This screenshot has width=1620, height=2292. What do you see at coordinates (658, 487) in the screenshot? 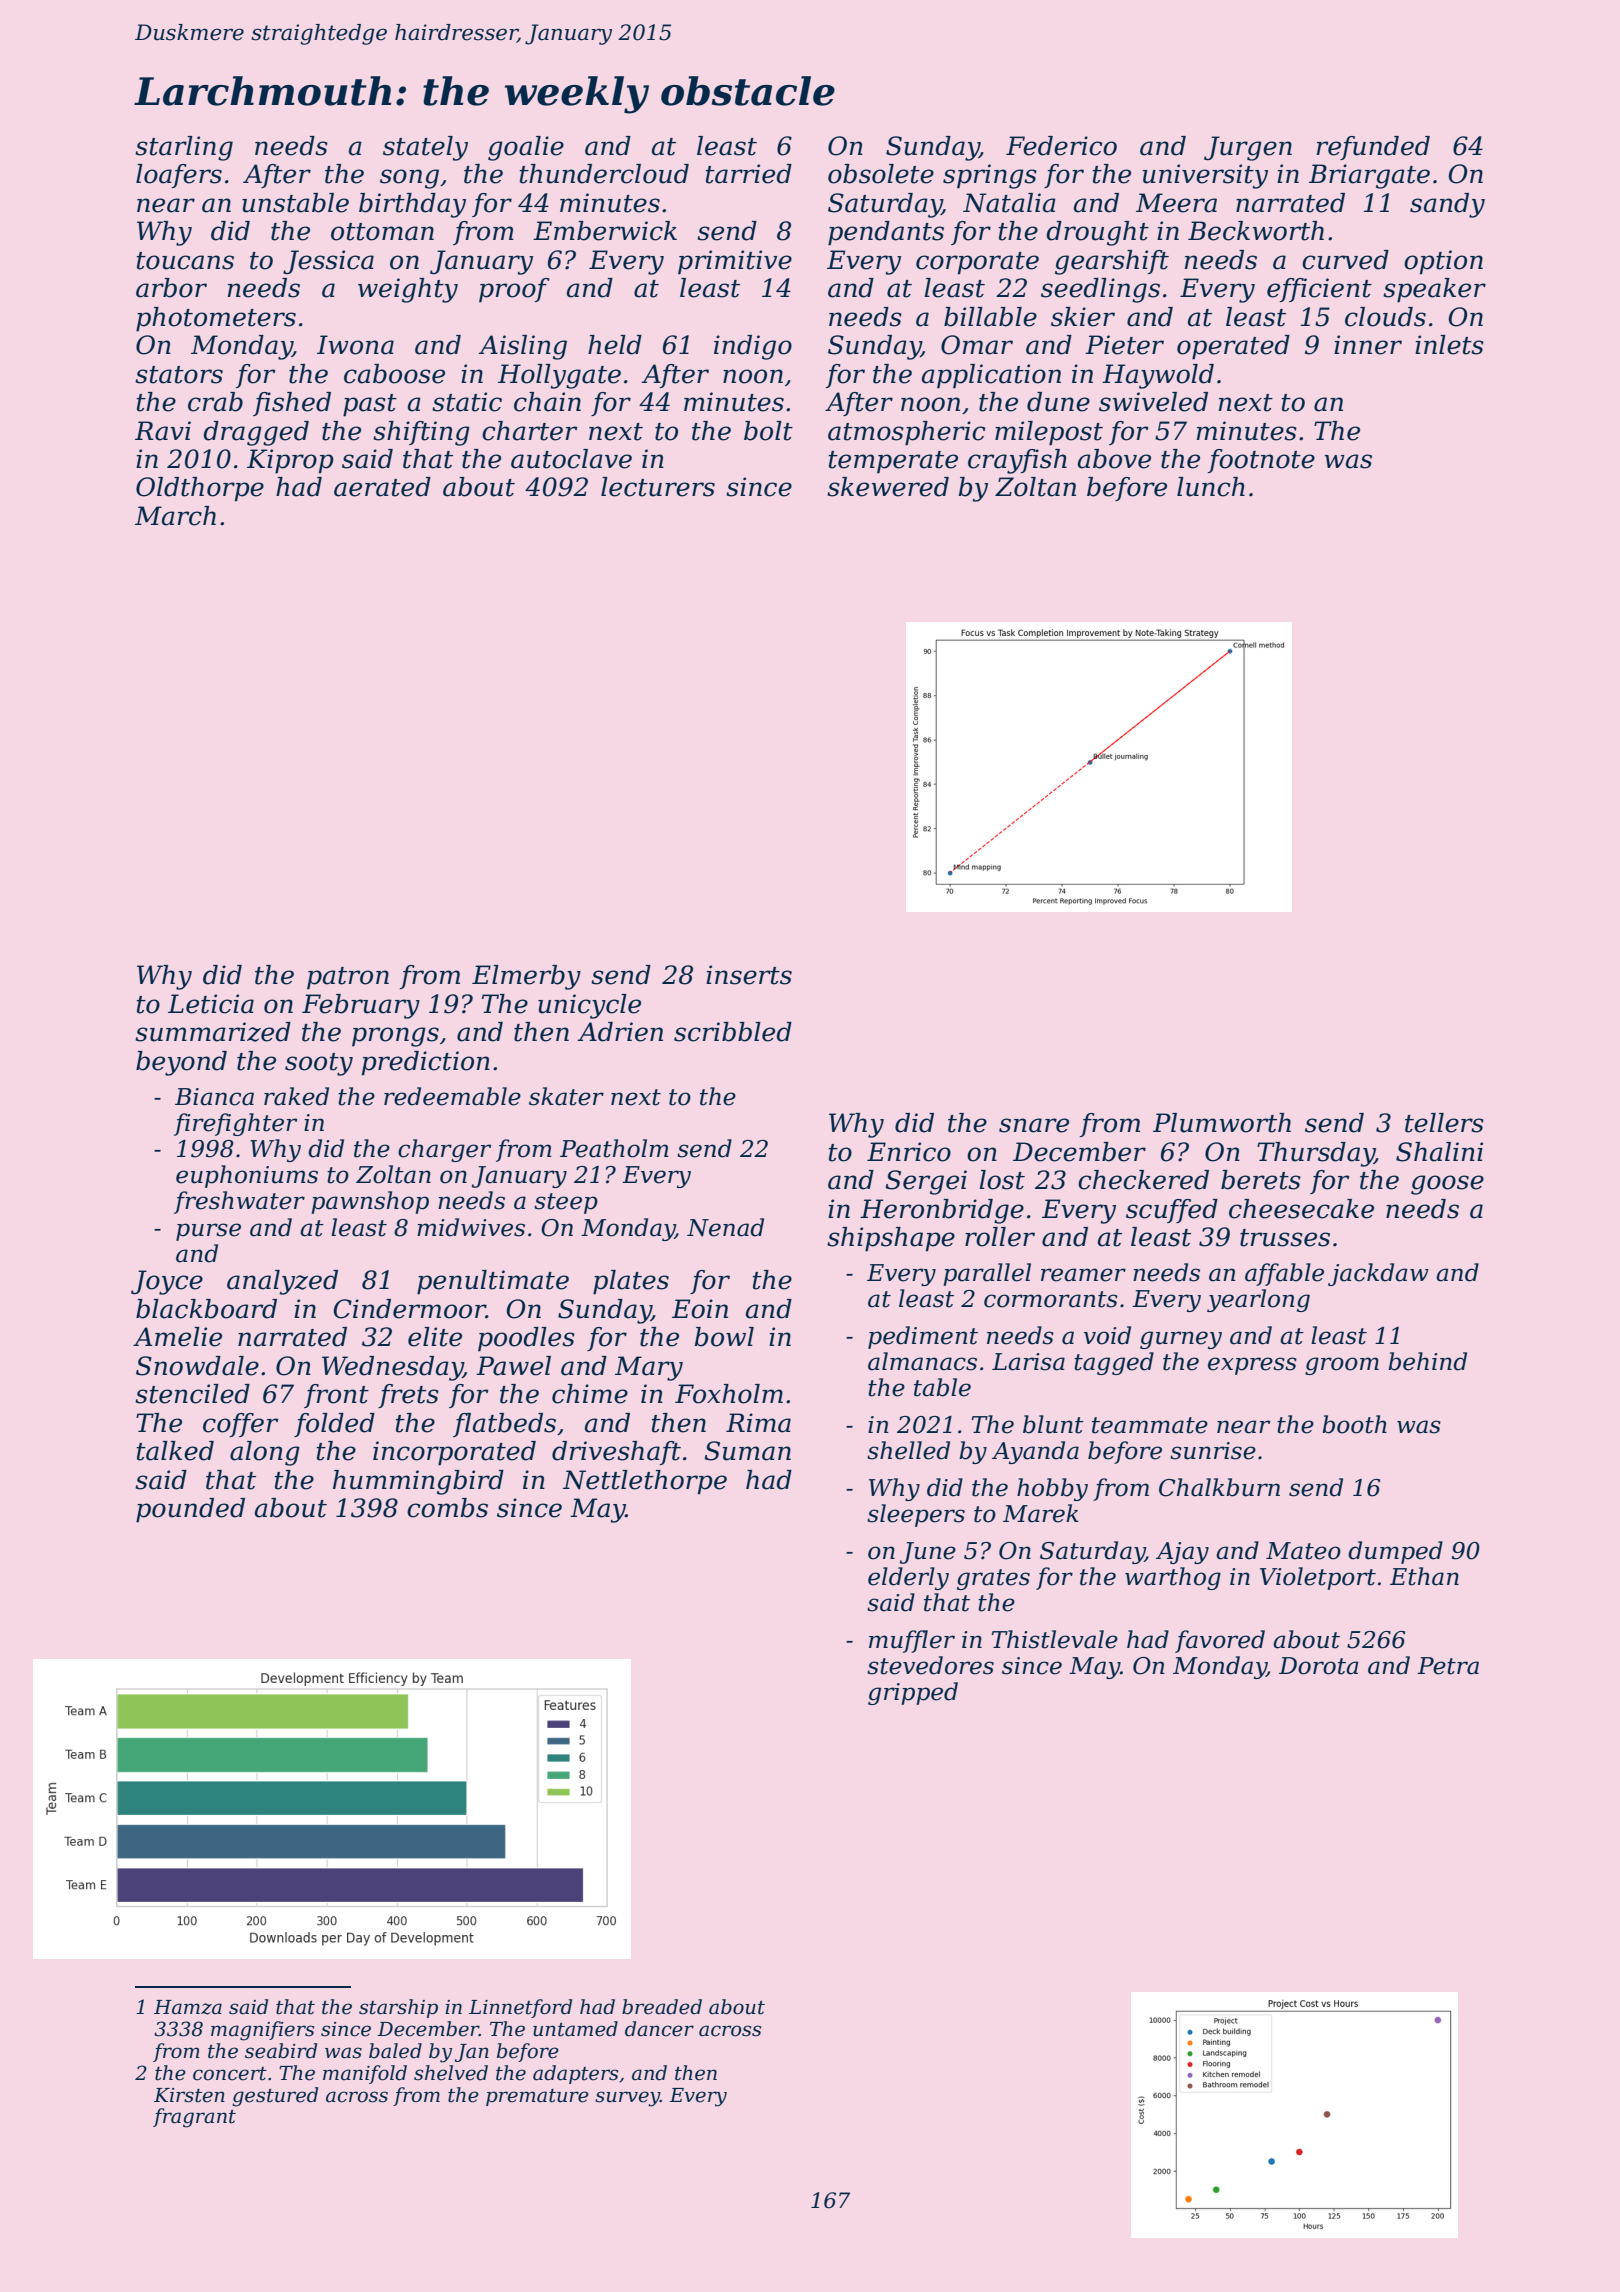
I see `lecturers` at bounding box center [658, 487].
